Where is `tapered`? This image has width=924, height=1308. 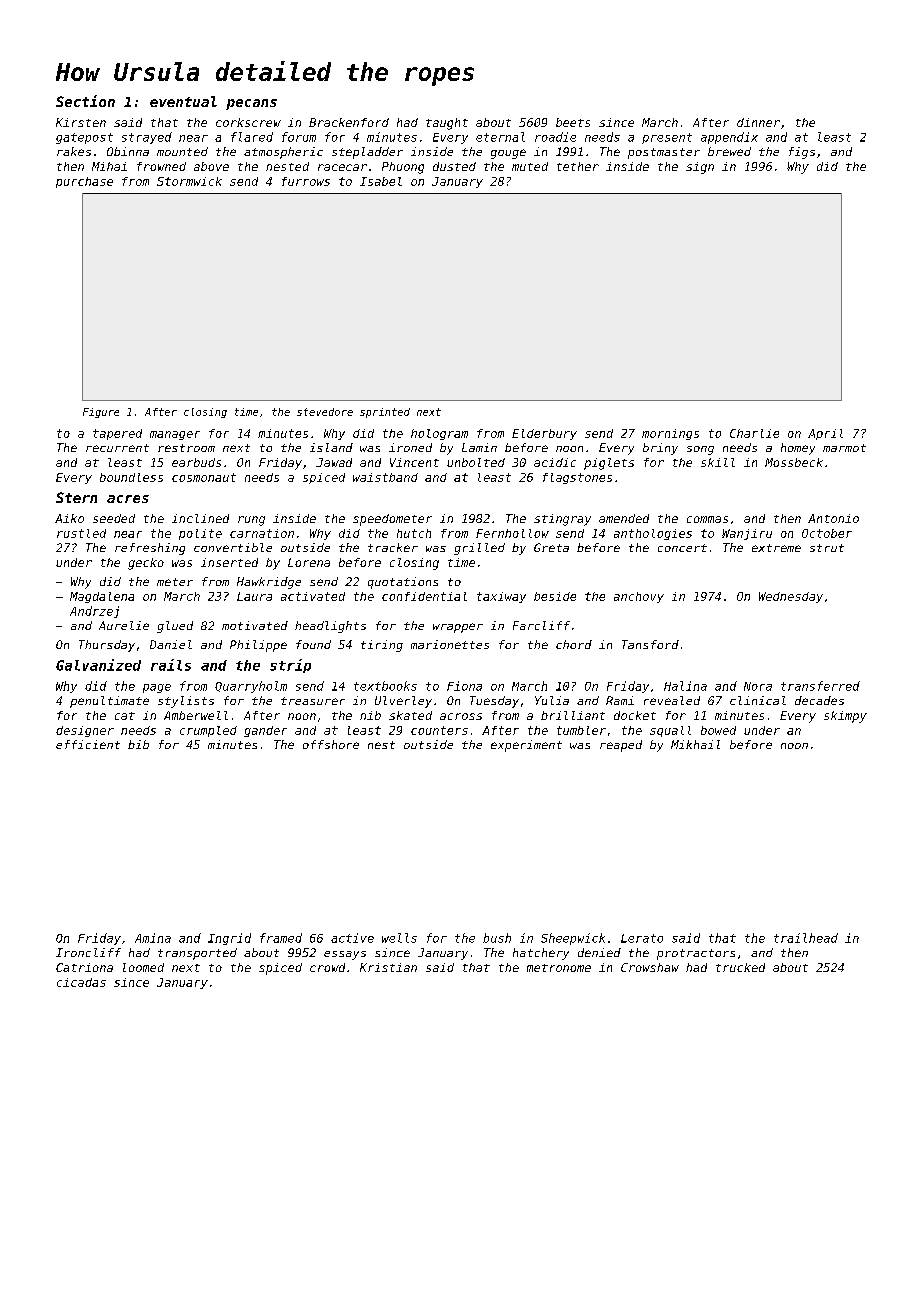 tapered is located at coordinates (117, 434).
